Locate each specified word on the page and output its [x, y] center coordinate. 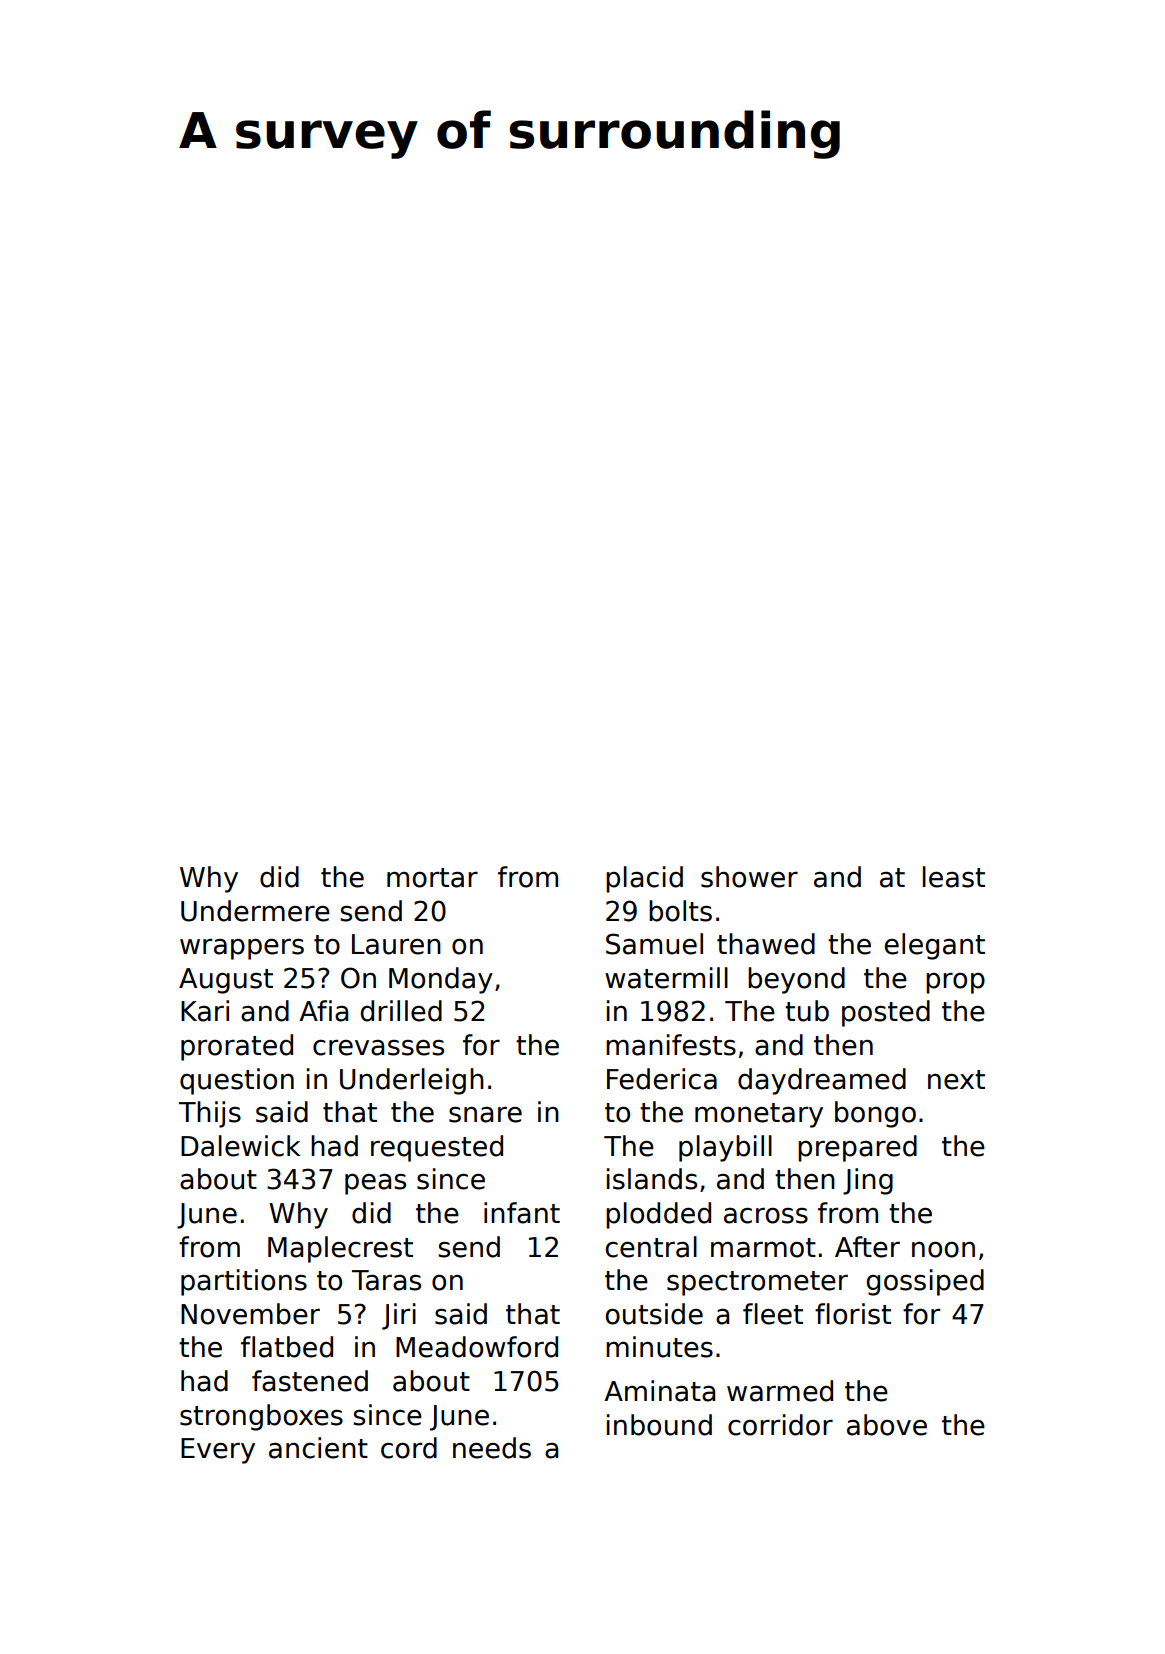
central [651, 1247]
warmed [780, 1391]
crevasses [378, 1048]
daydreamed [822, 1081]
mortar [432, 878]
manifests [671, 1045]
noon [943, 1250]
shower [749, 877]
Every [218, 1451]
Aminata [659, 1391]
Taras [386, 1280]
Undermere [255, 911]
